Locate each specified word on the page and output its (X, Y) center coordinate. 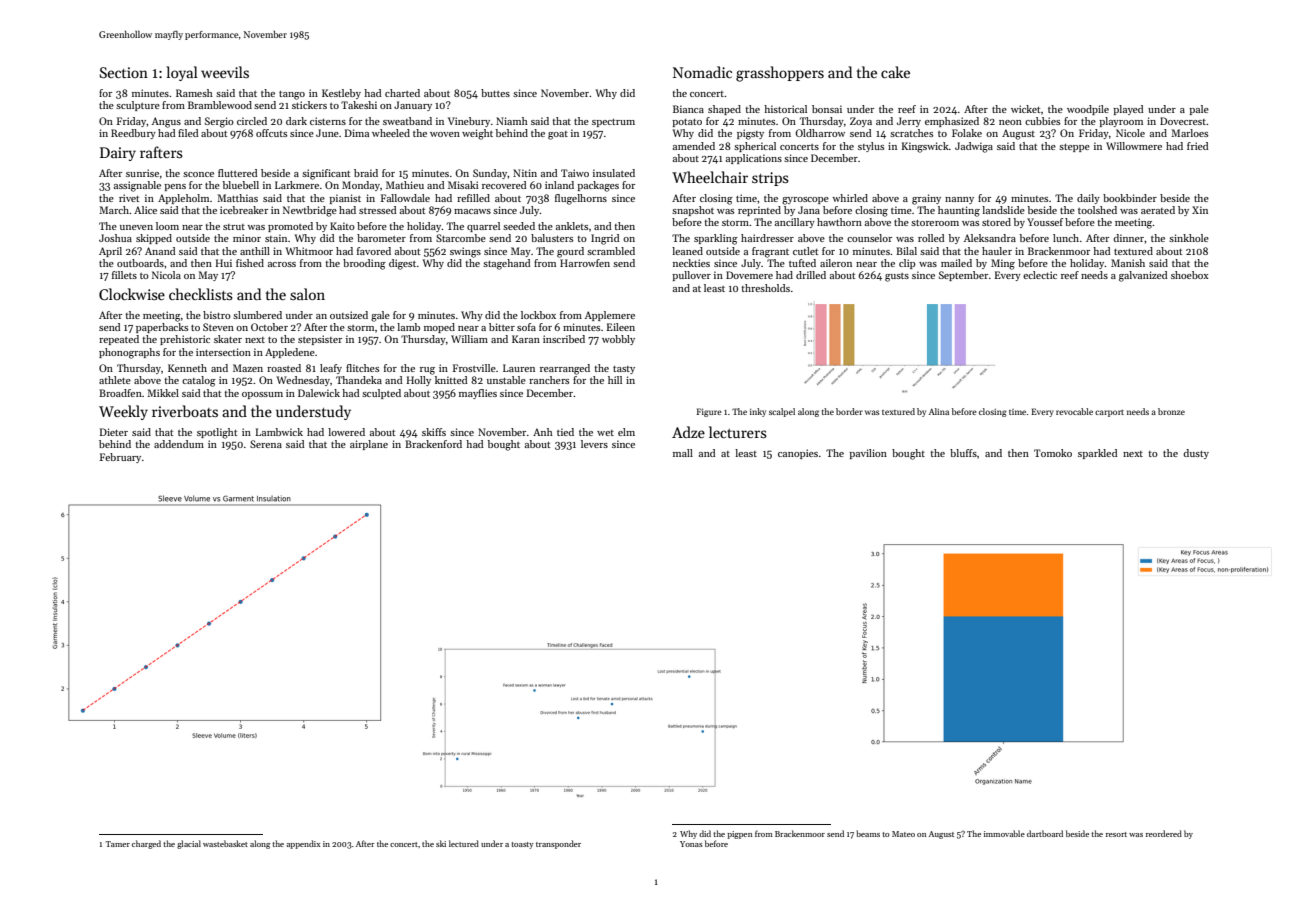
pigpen (740, 835)
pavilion (868, 454)
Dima (357, 133)
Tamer (118, 844)
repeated (119, 340)
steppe (1074, 148)
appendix (303, 844)
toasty (522, 845)
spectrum (613, 123)
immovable (1004, 833)
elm (626, 432)
